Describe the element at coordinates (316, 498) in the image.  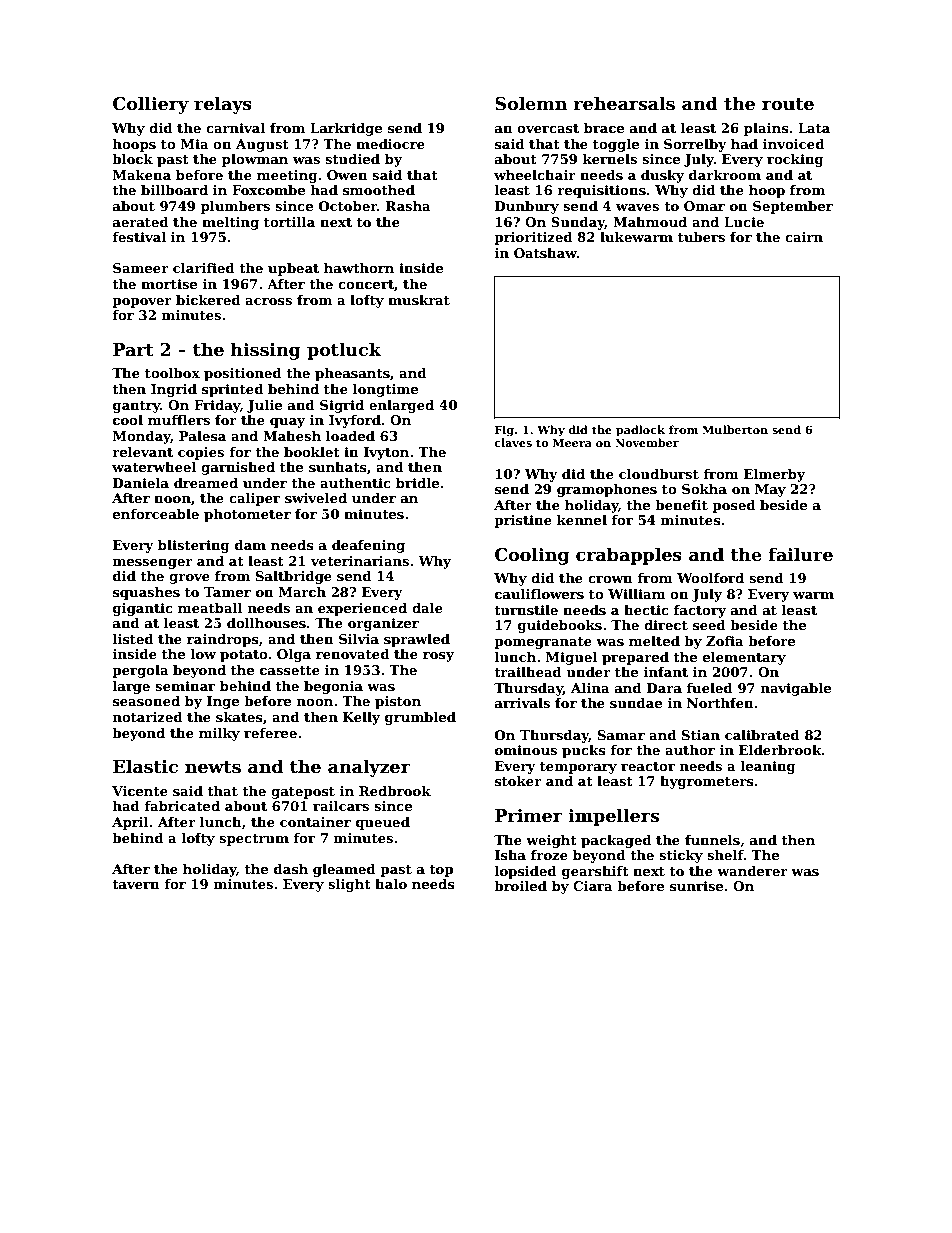
I see `swiveled` at that location.
